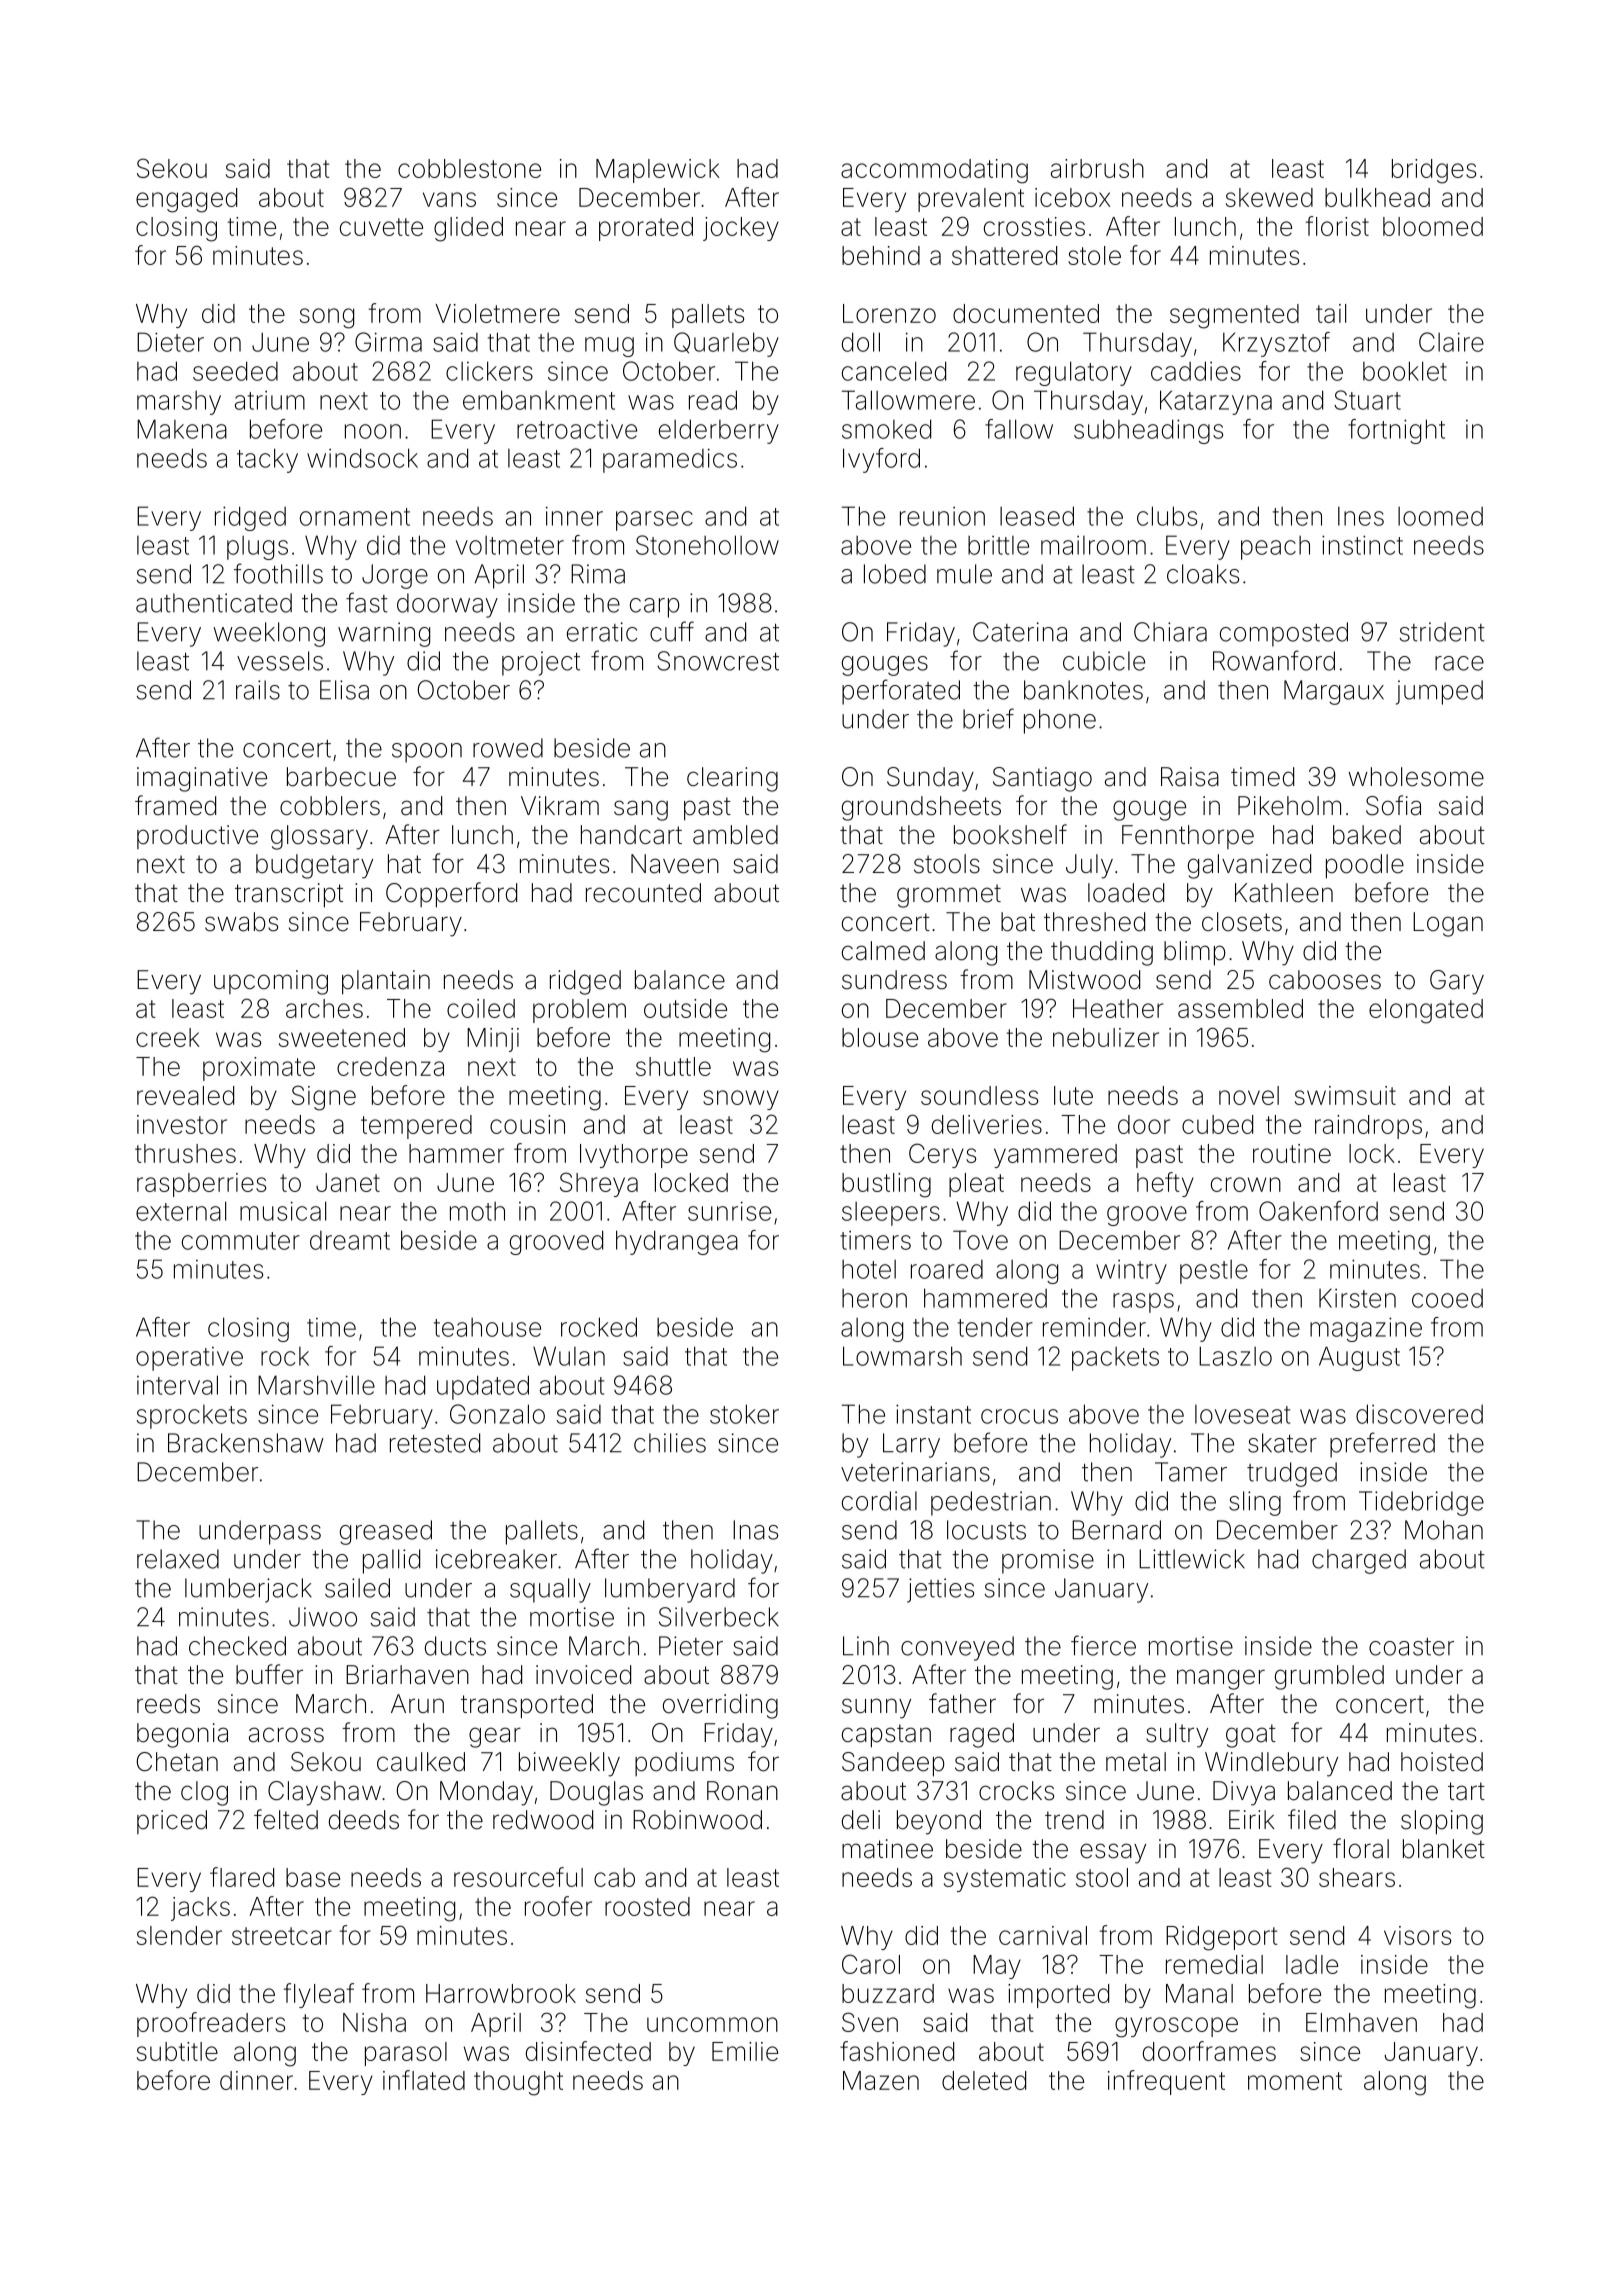  Describe the element at coordinates (677, 1242) in the screenshot. I see `hydrangea` at that location.
